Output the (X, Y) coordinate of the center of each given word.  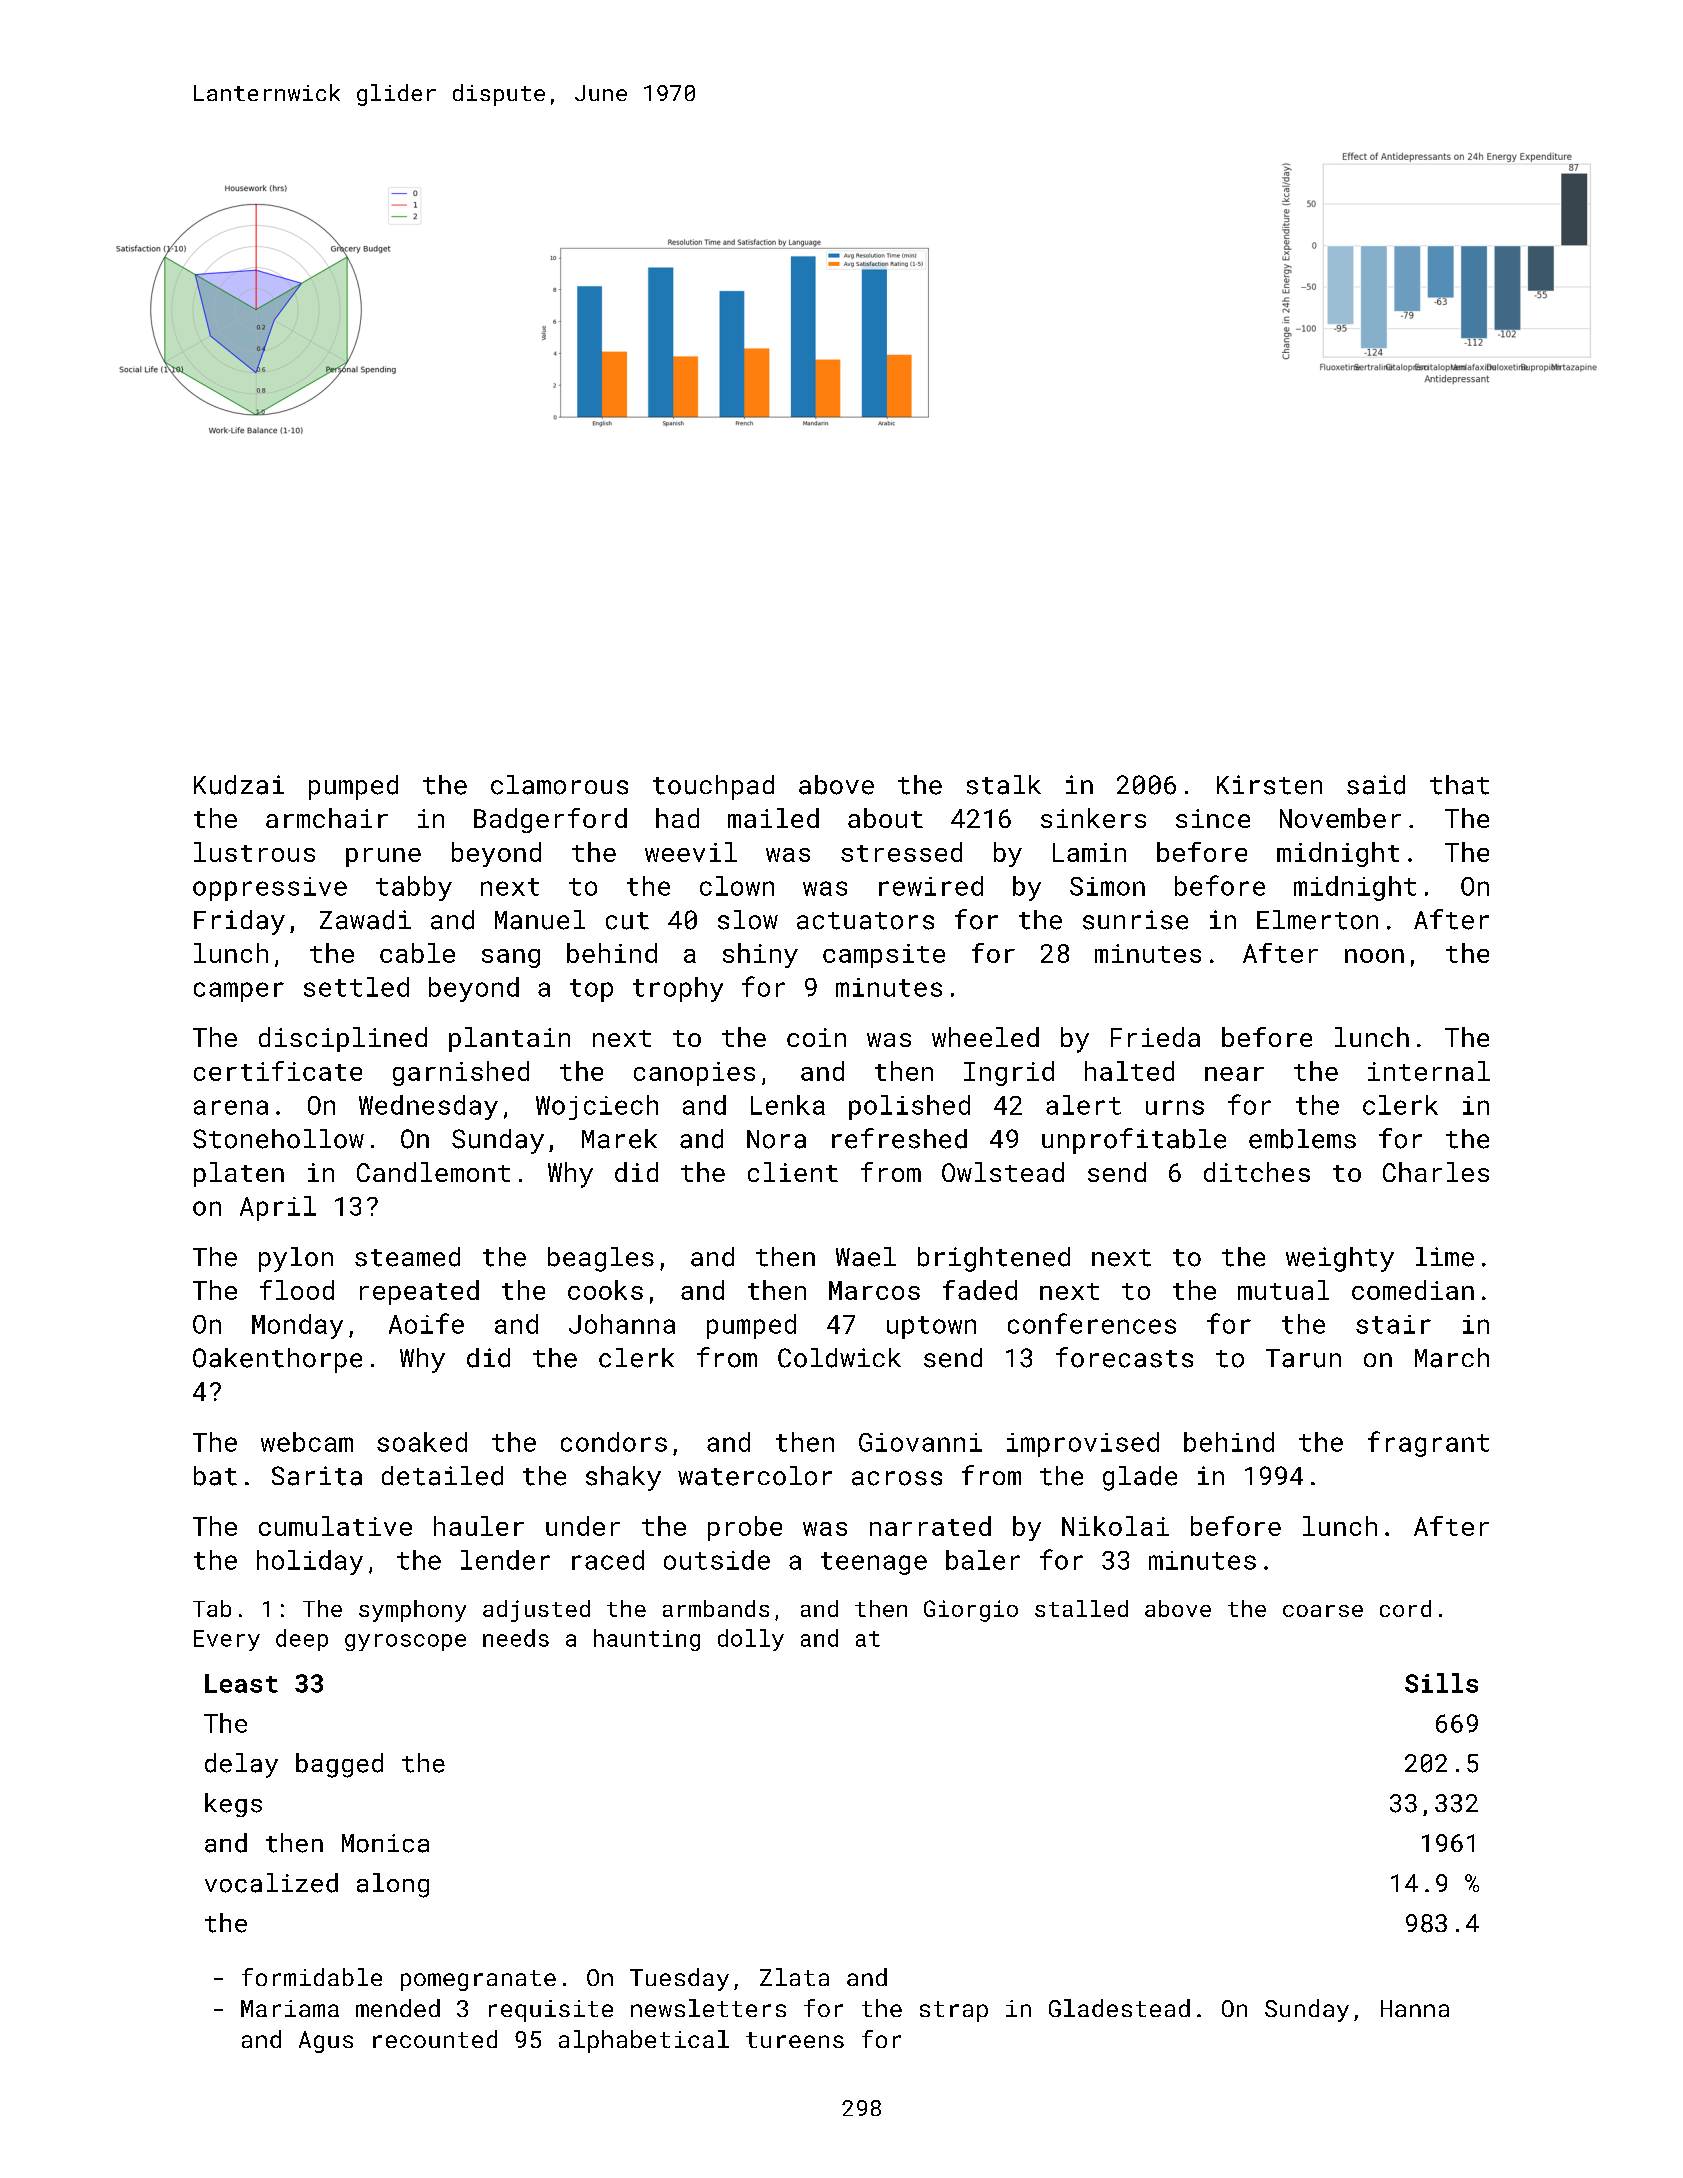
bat (215, 1476)
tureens (795, 2040)
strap (954, 2011)
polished (909, 1107)
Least (241, 1683)
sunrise (1135, 920)
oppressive (270, 889)
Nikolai (1115, 1526)
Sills (1441, 1683)
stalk (1004, 785)
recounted (435, 2039)
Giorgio (971, 1611)
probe (745, 1528)
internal (1429, 1071)
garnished (461, 1073)
